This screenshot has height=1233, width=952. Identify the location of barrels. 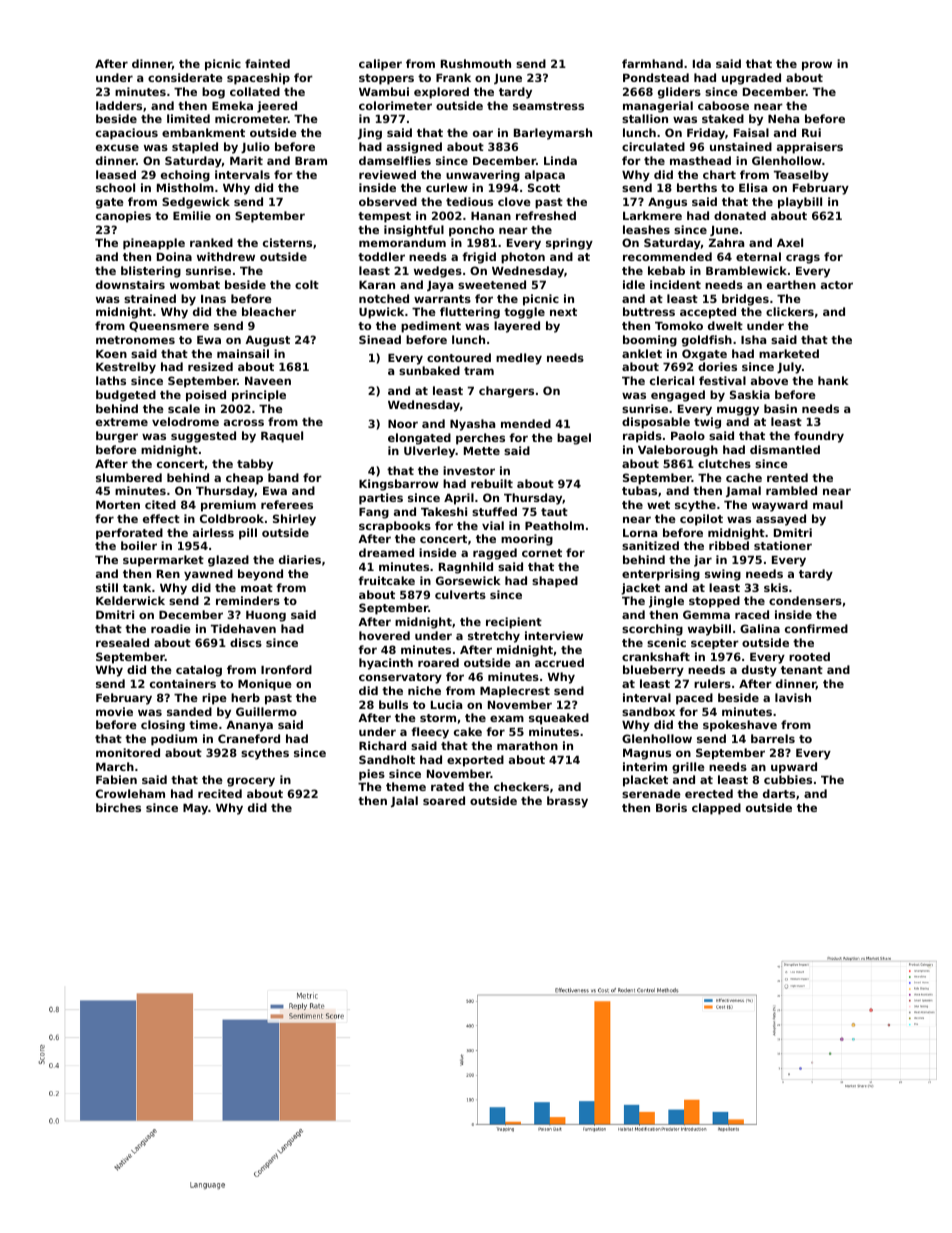
(773, 738).
